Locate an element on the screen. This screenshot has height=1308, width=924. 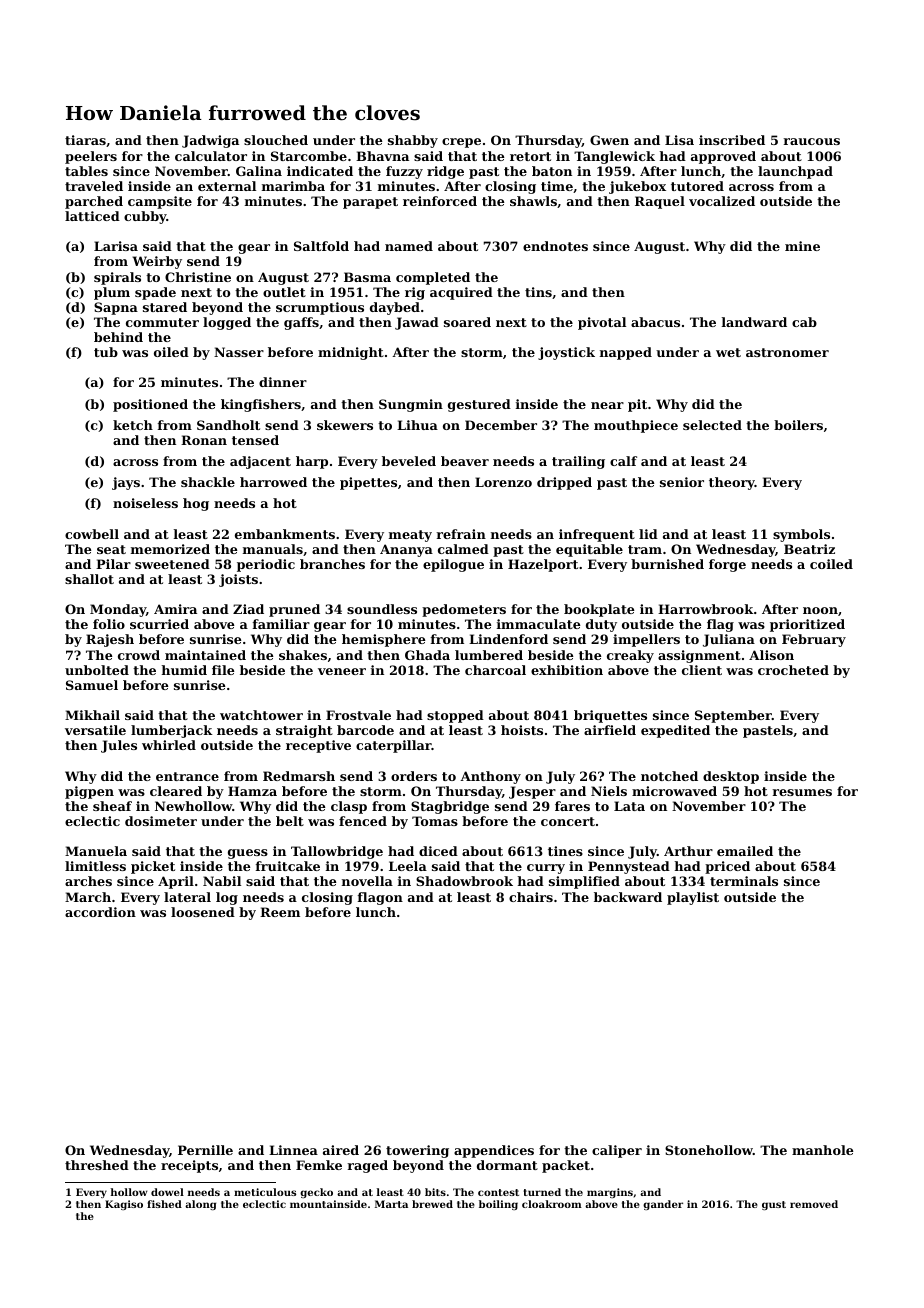
inscribed is located at coordinates (732, 140).
